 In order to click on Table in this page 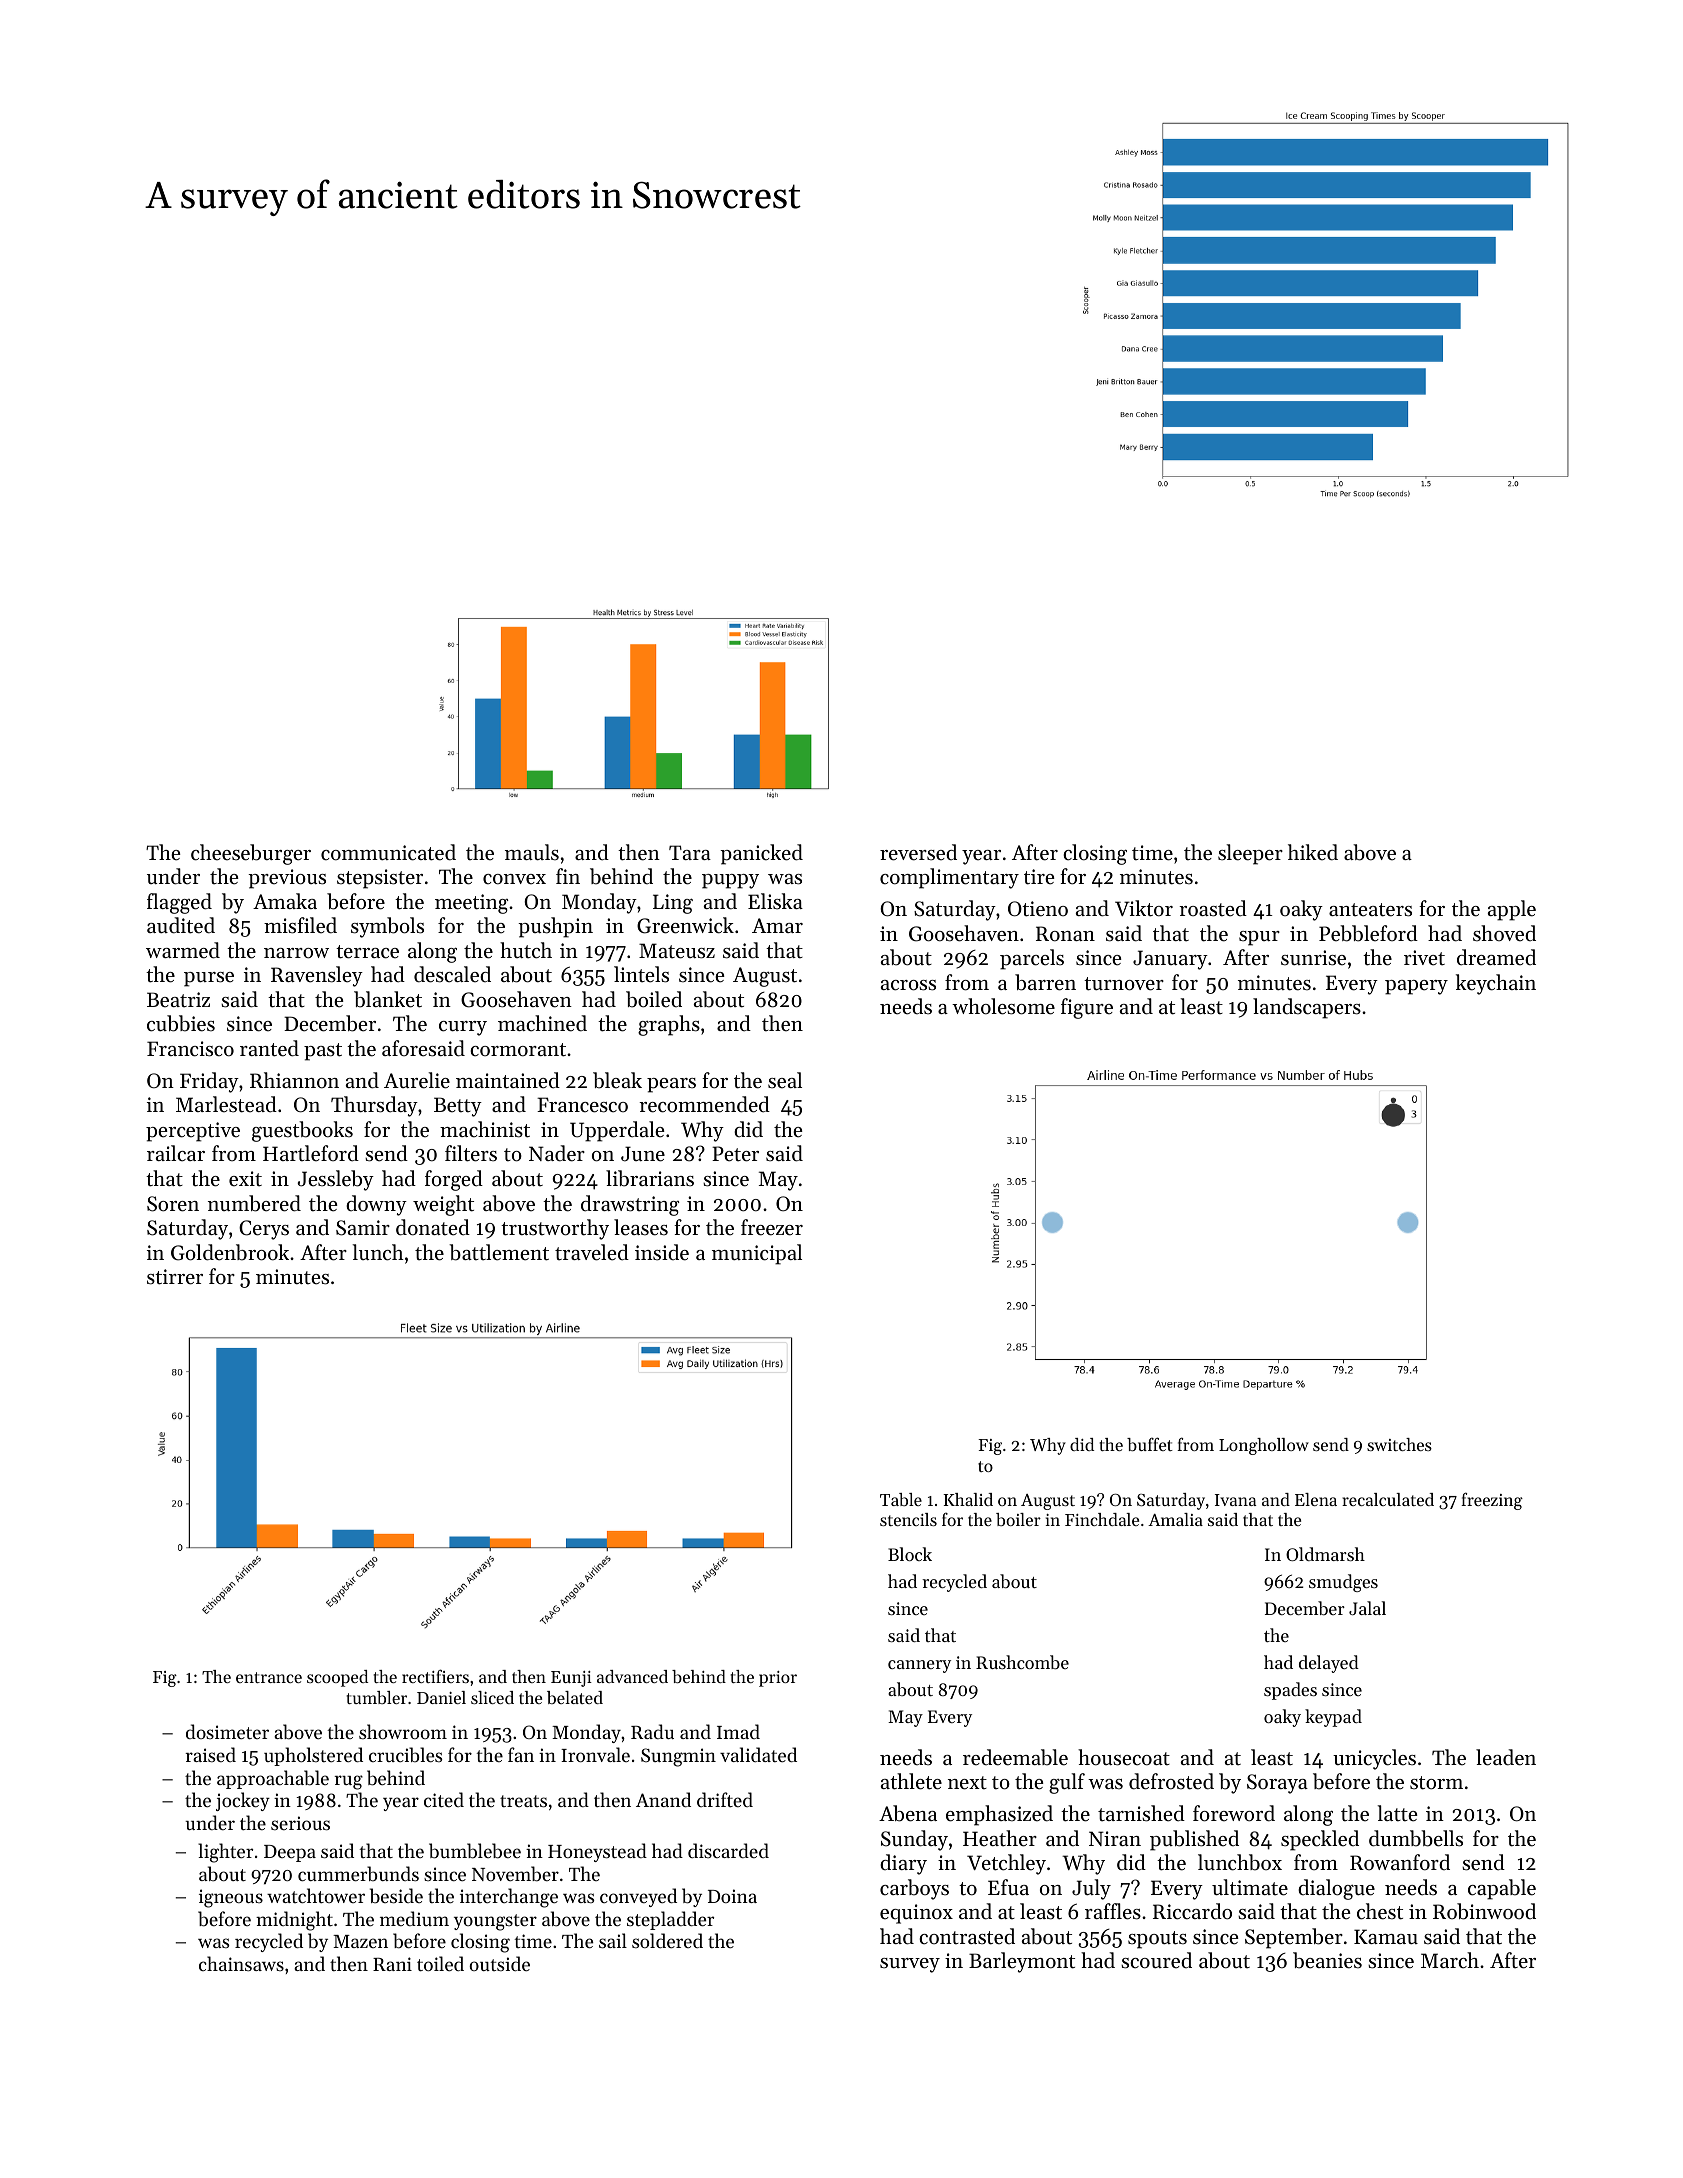, I will do `click(901, 1499)`.
